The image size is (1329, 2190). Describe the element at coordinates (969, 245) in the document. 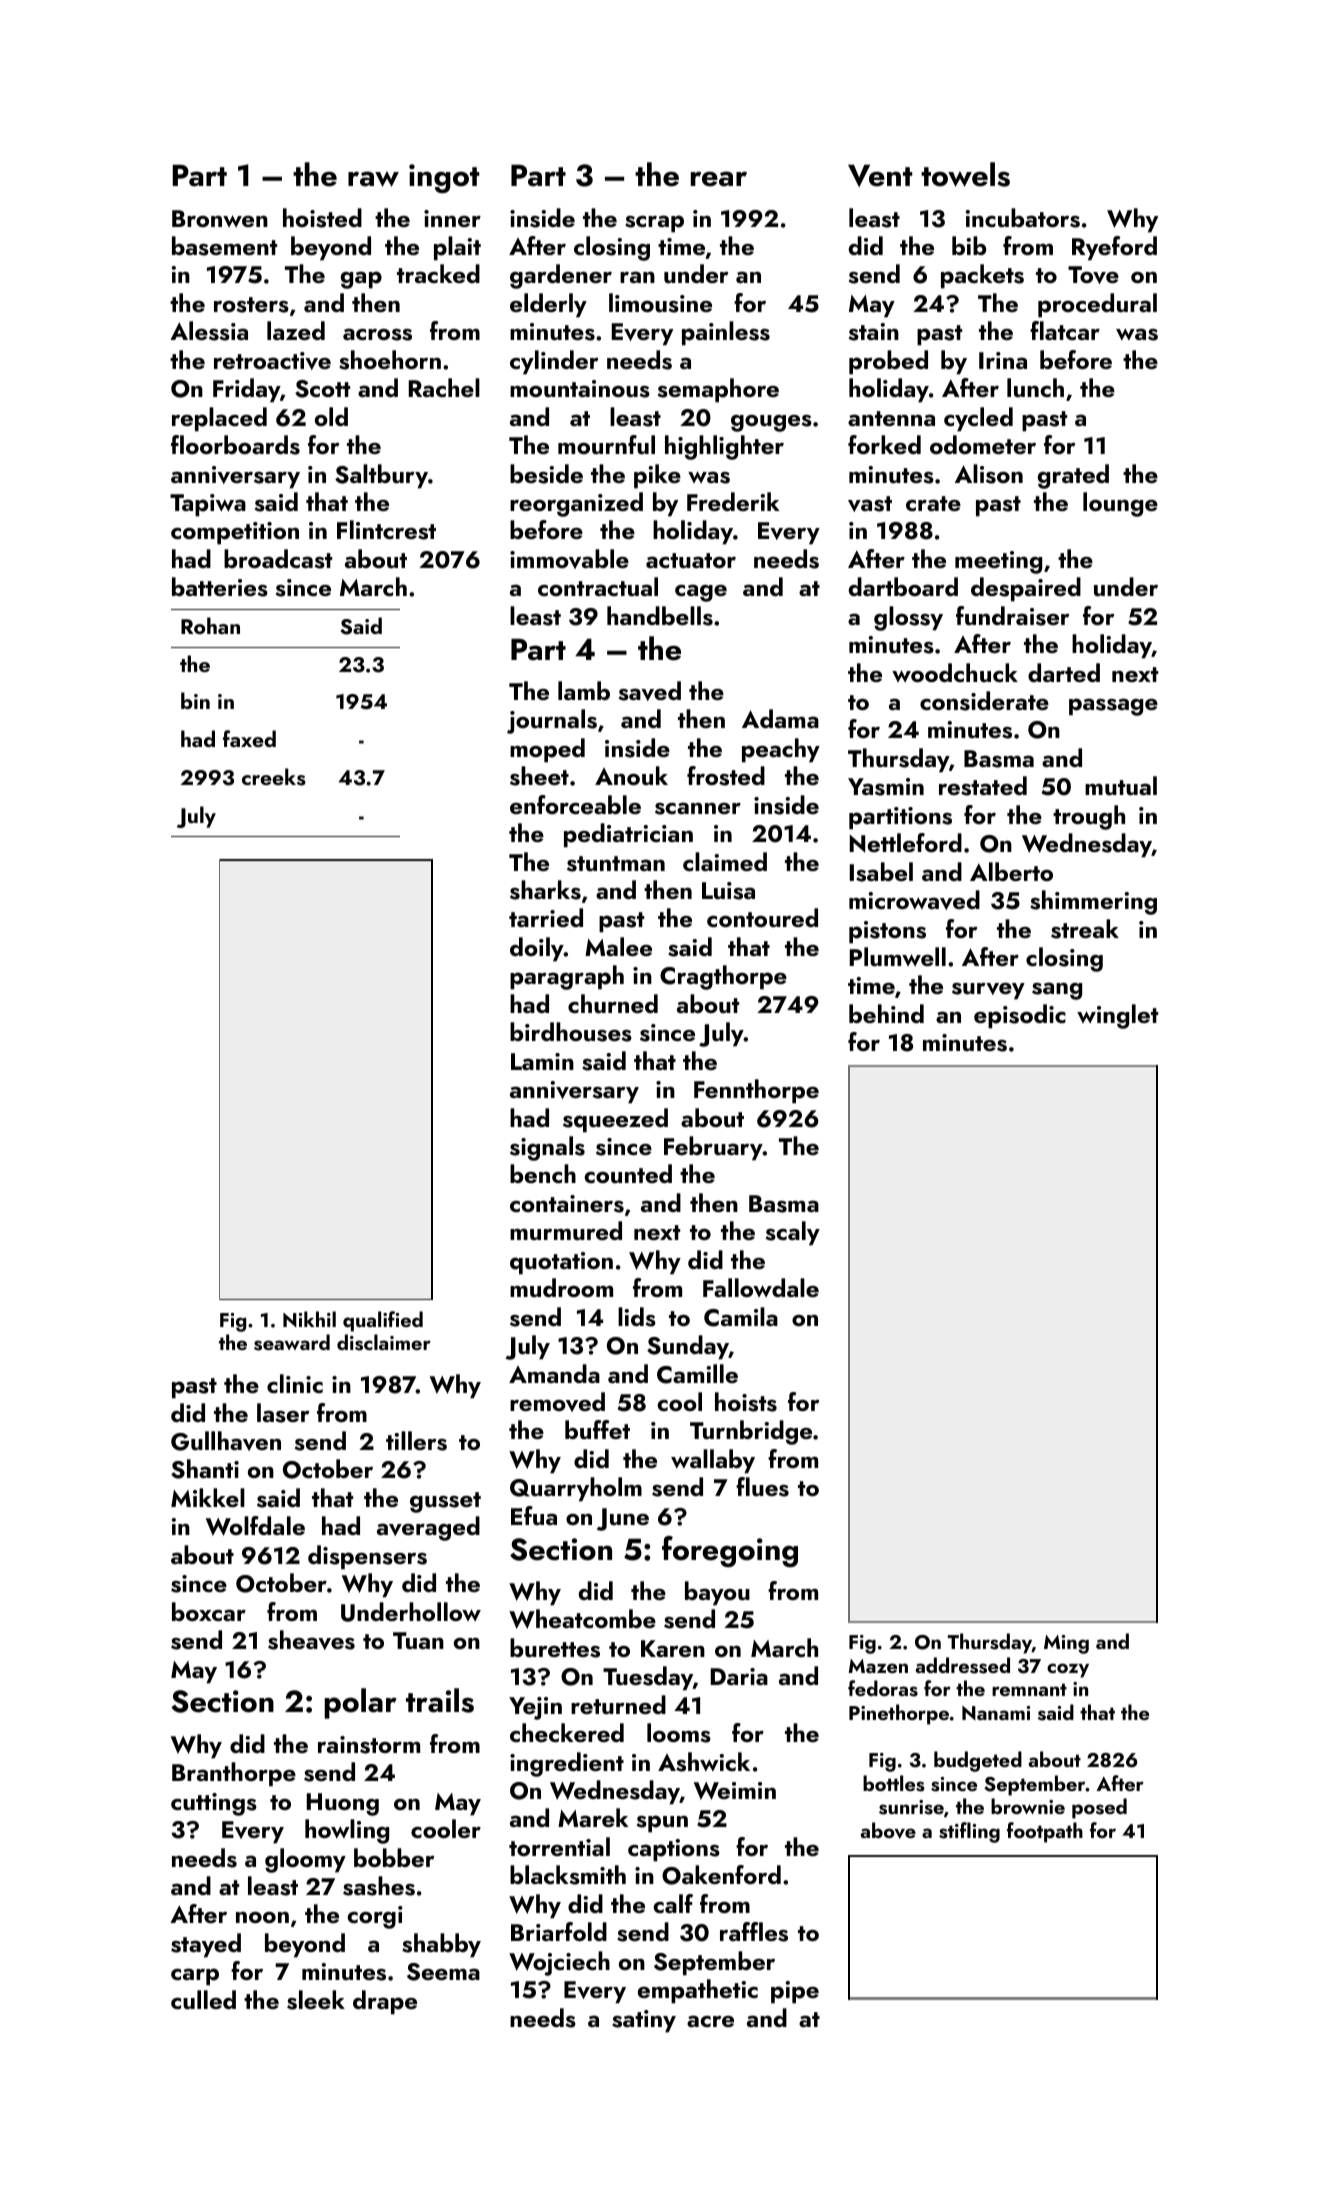

I see `bib` at that location.
